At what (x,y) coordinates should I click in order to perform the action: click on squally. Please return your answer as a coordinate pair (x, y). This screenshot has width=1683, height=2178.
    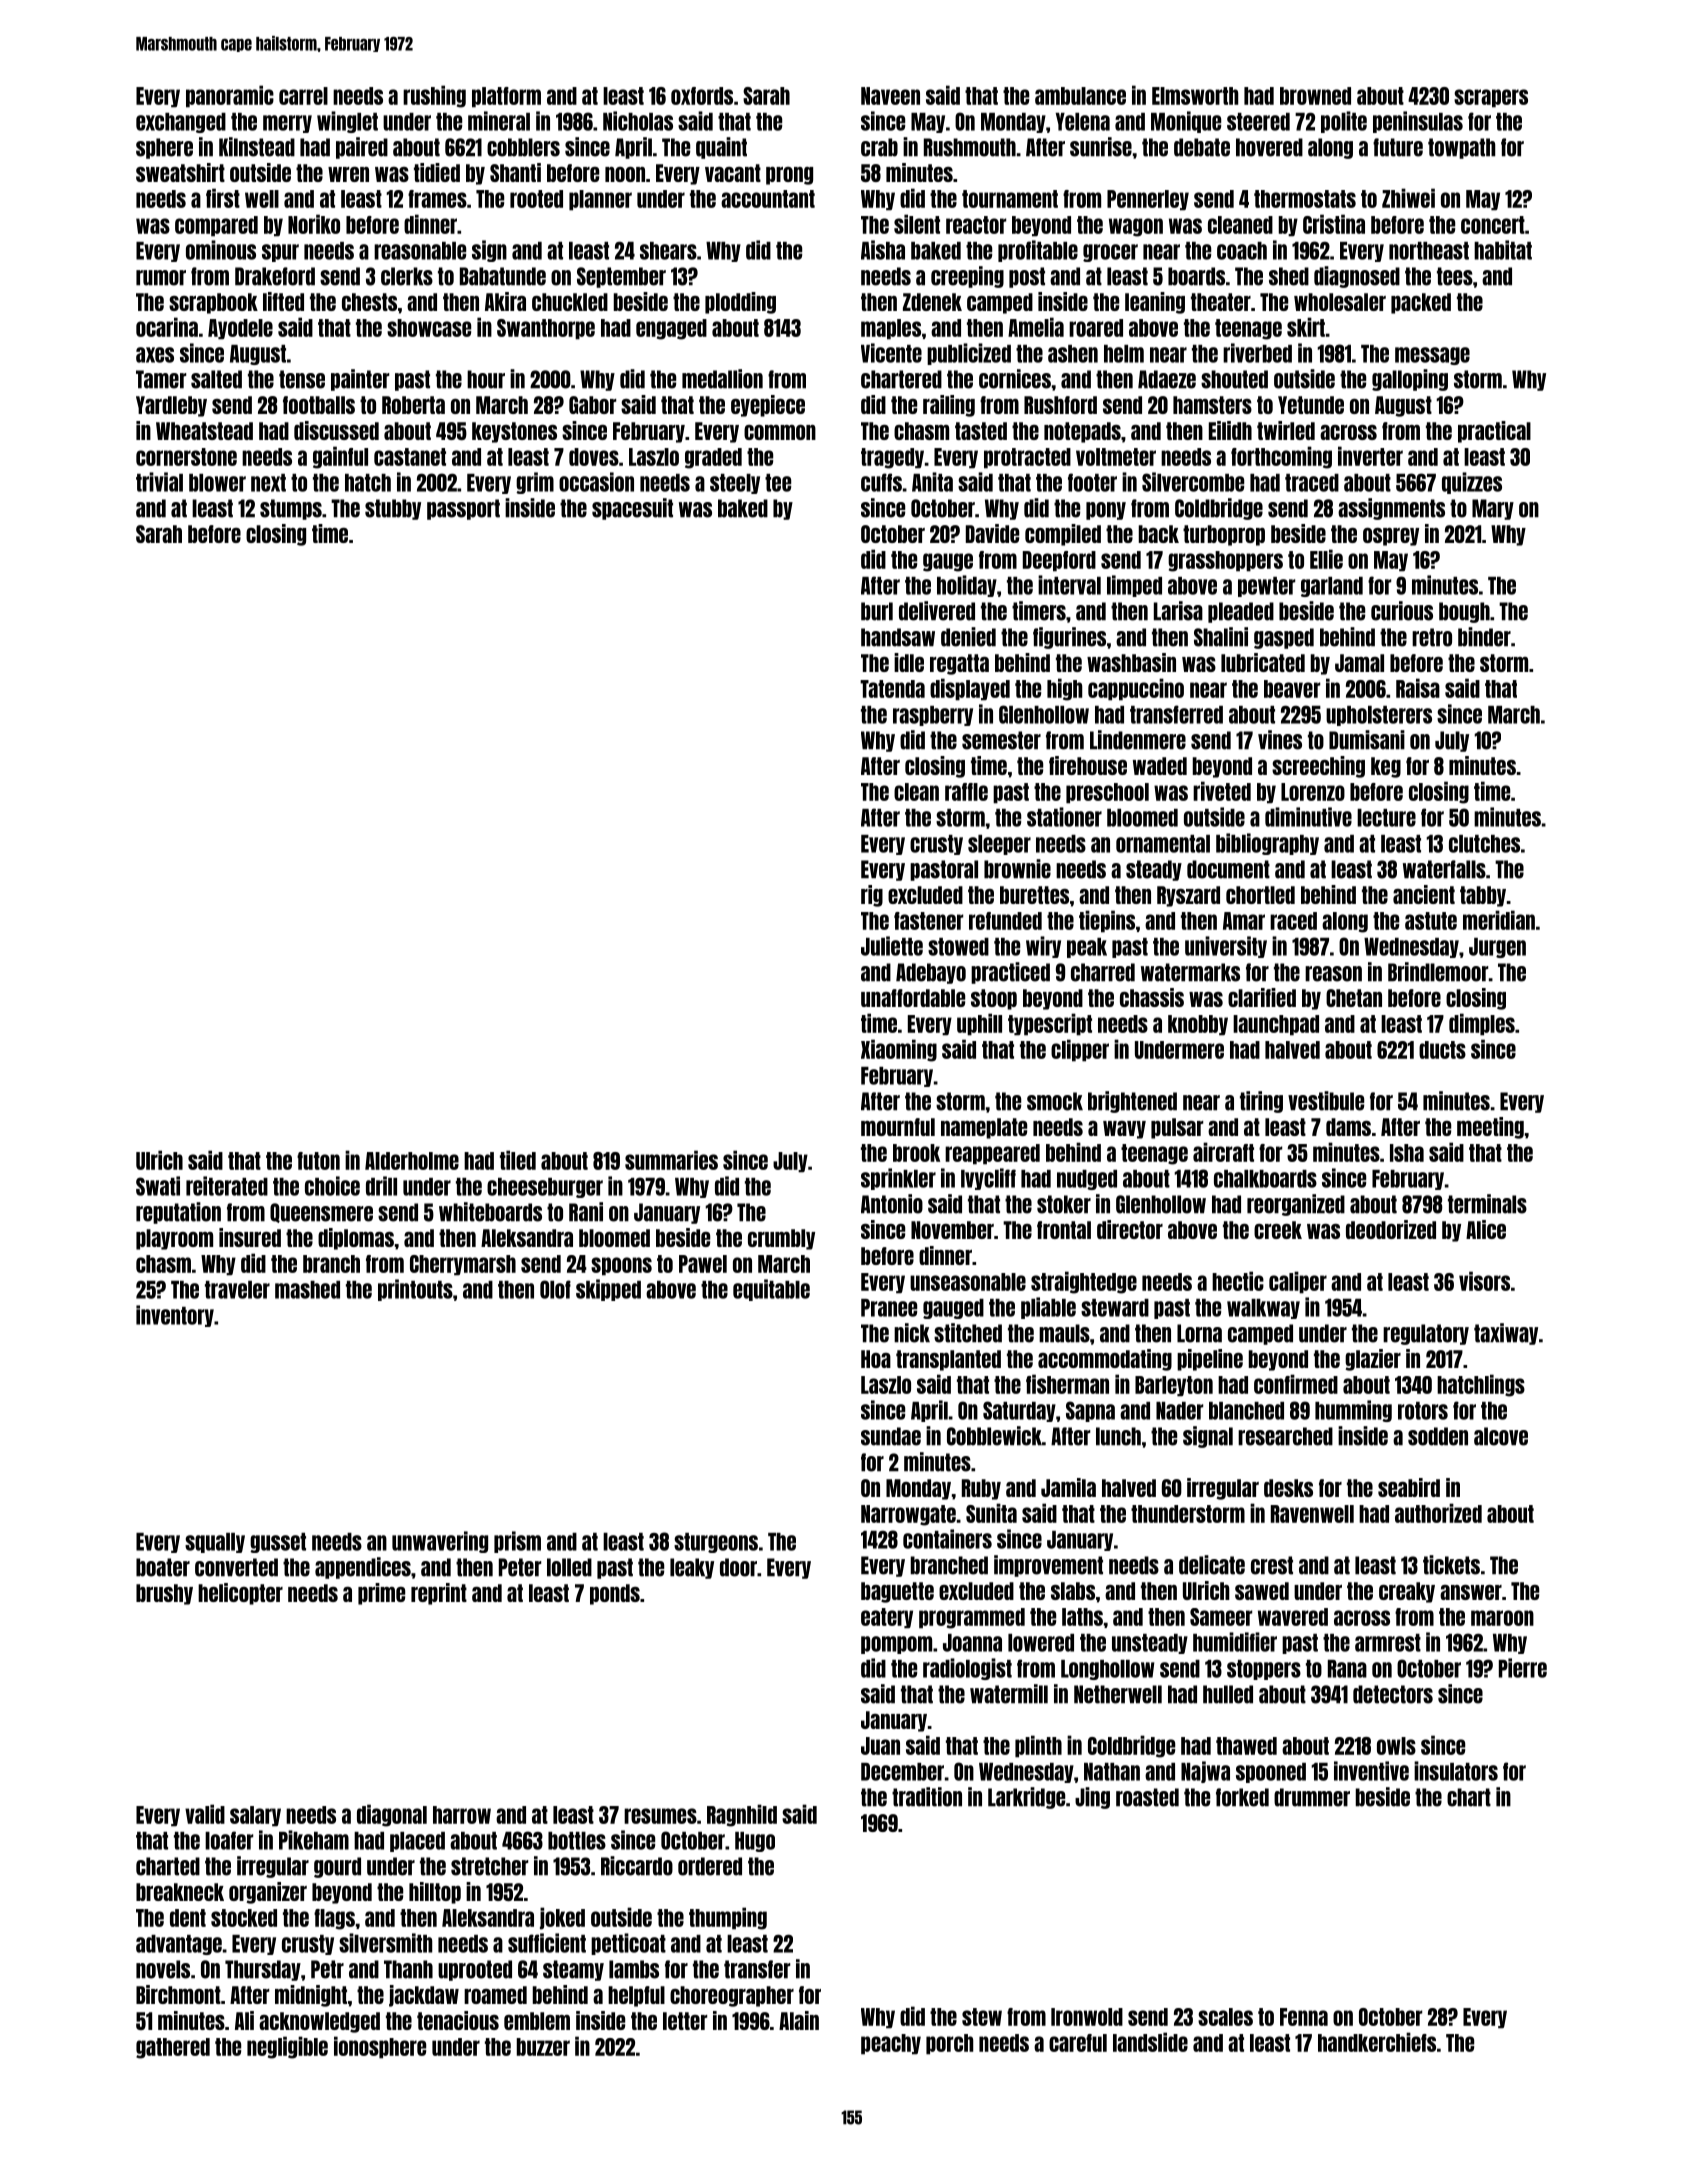
    Looking at the image, I should click on (215, 1543).
